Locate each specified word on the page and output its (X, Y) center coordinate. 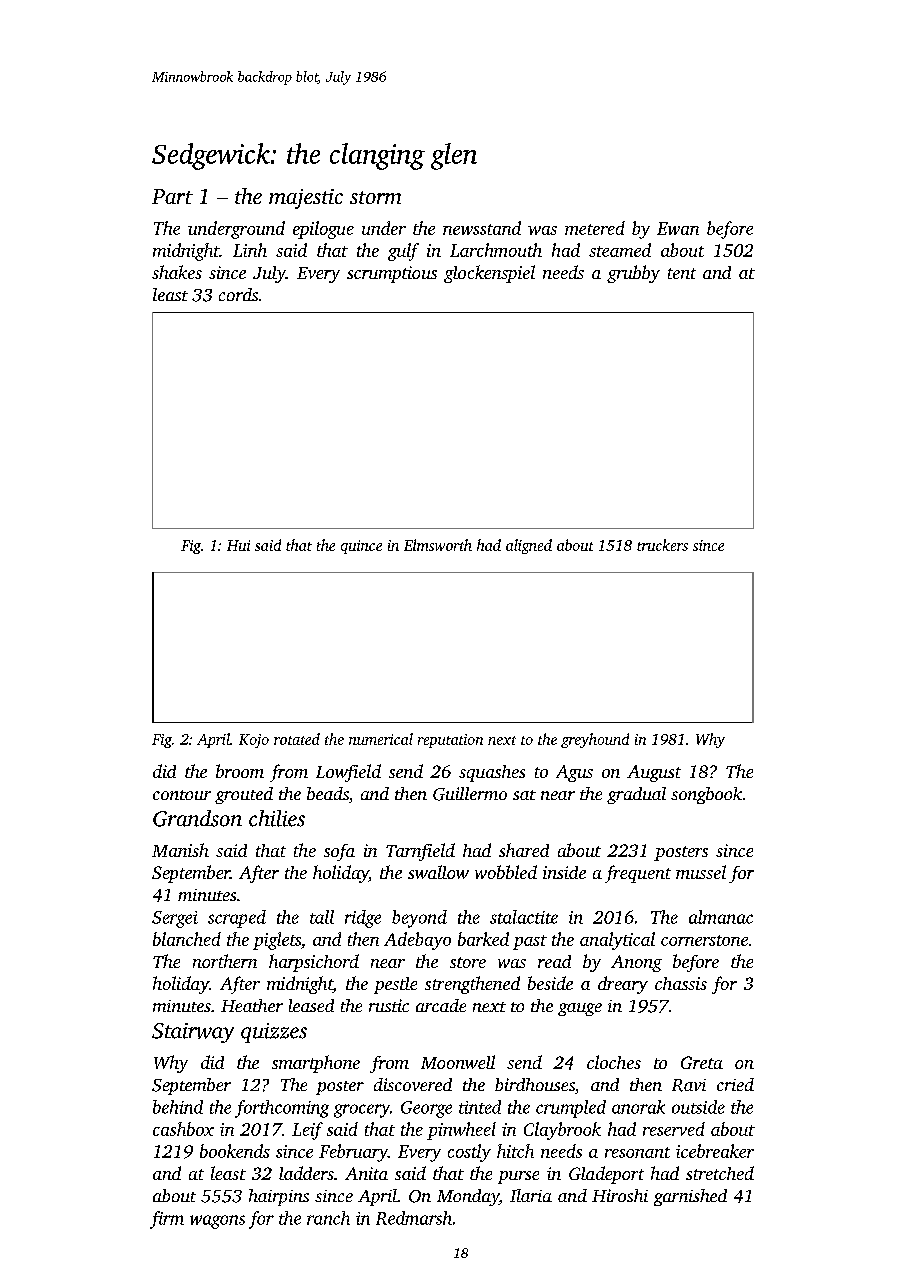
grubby (633, 274)
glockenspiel (489, 274)
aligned (529, 546)
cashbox (183, 1129)
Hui (238, 545)
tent (682, 273)
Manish (180, 850)
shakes (177, 272)
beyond (419, 919)
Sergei (175, 919)
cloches (614, 1062)
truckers (662, 545)
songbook (706, 795)
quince (361, 547)
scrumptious (392, 274)
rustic (389, 1005)
